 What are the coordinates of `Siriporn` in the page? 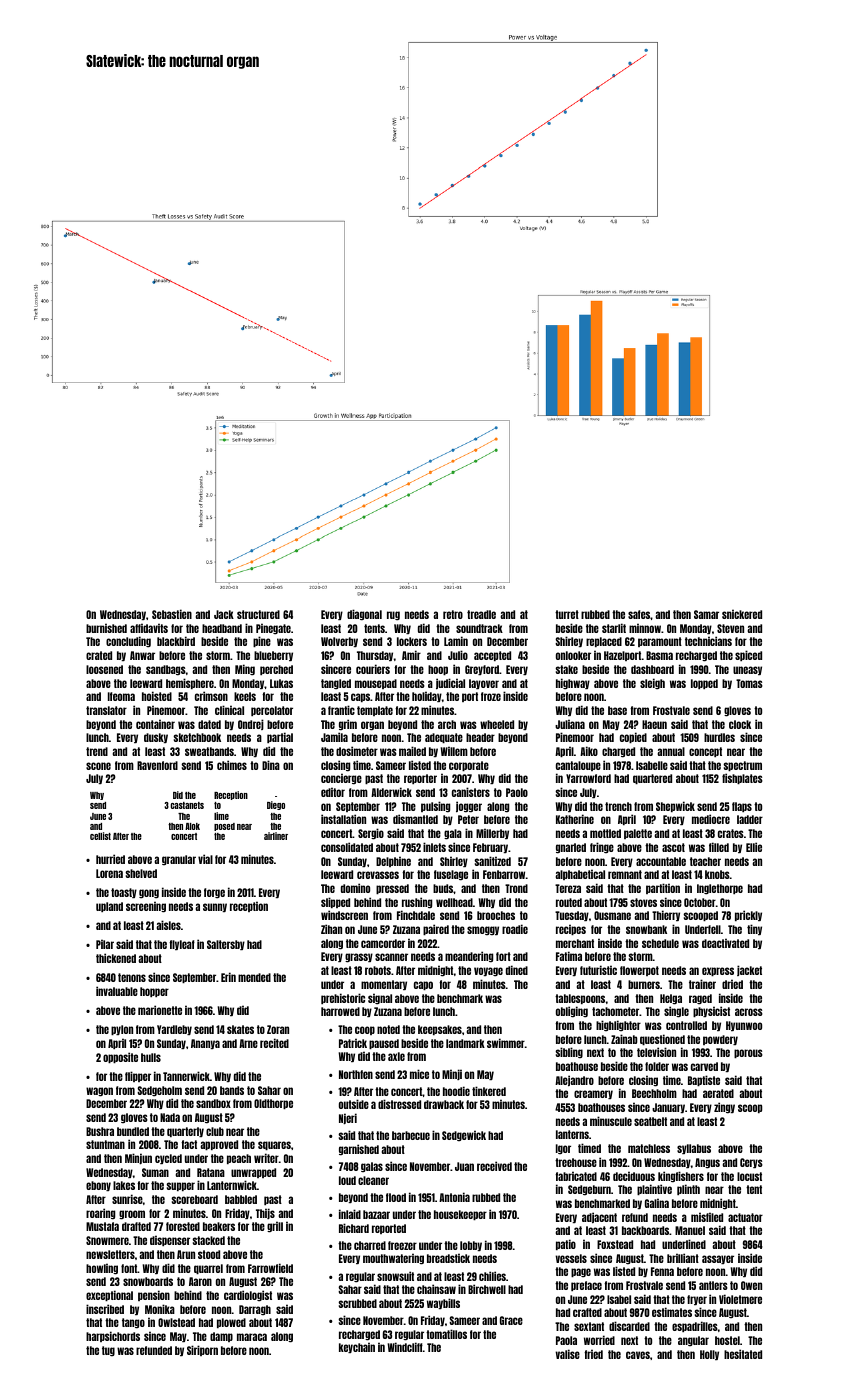 It's located at (202, 1350).
